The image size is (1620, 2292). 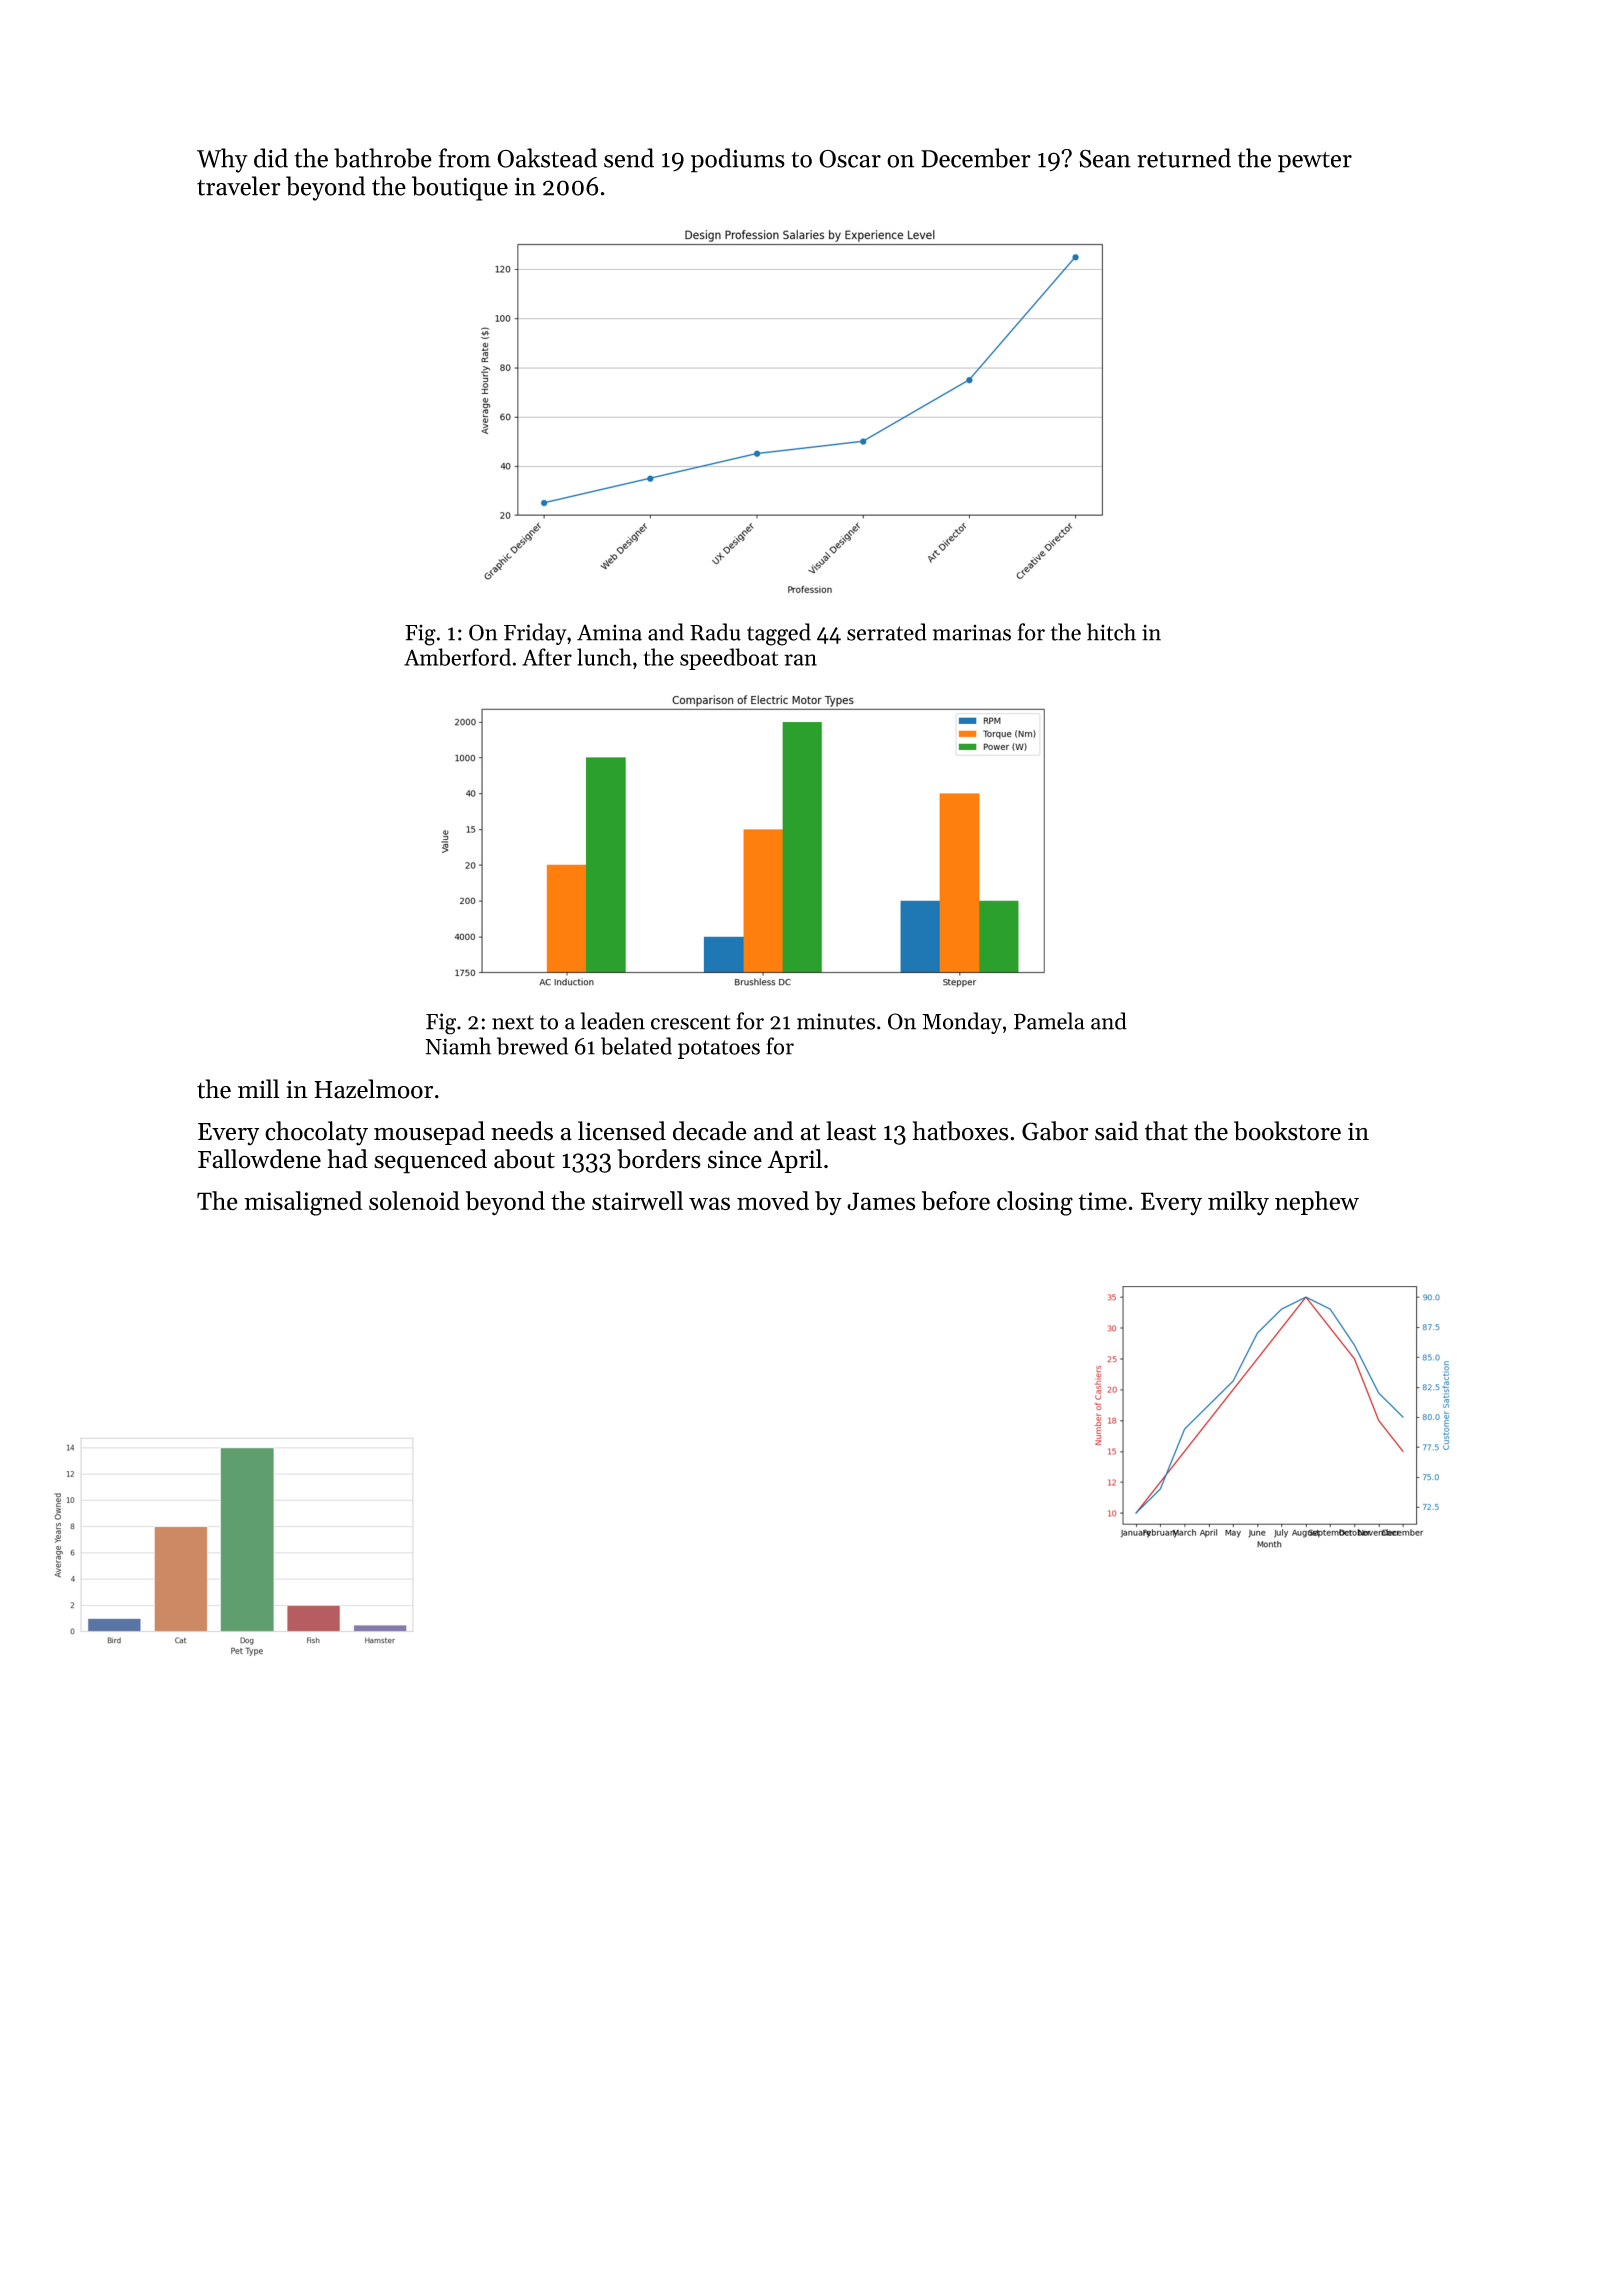 I want to click on hitch, so click(x=1111, y=632).
